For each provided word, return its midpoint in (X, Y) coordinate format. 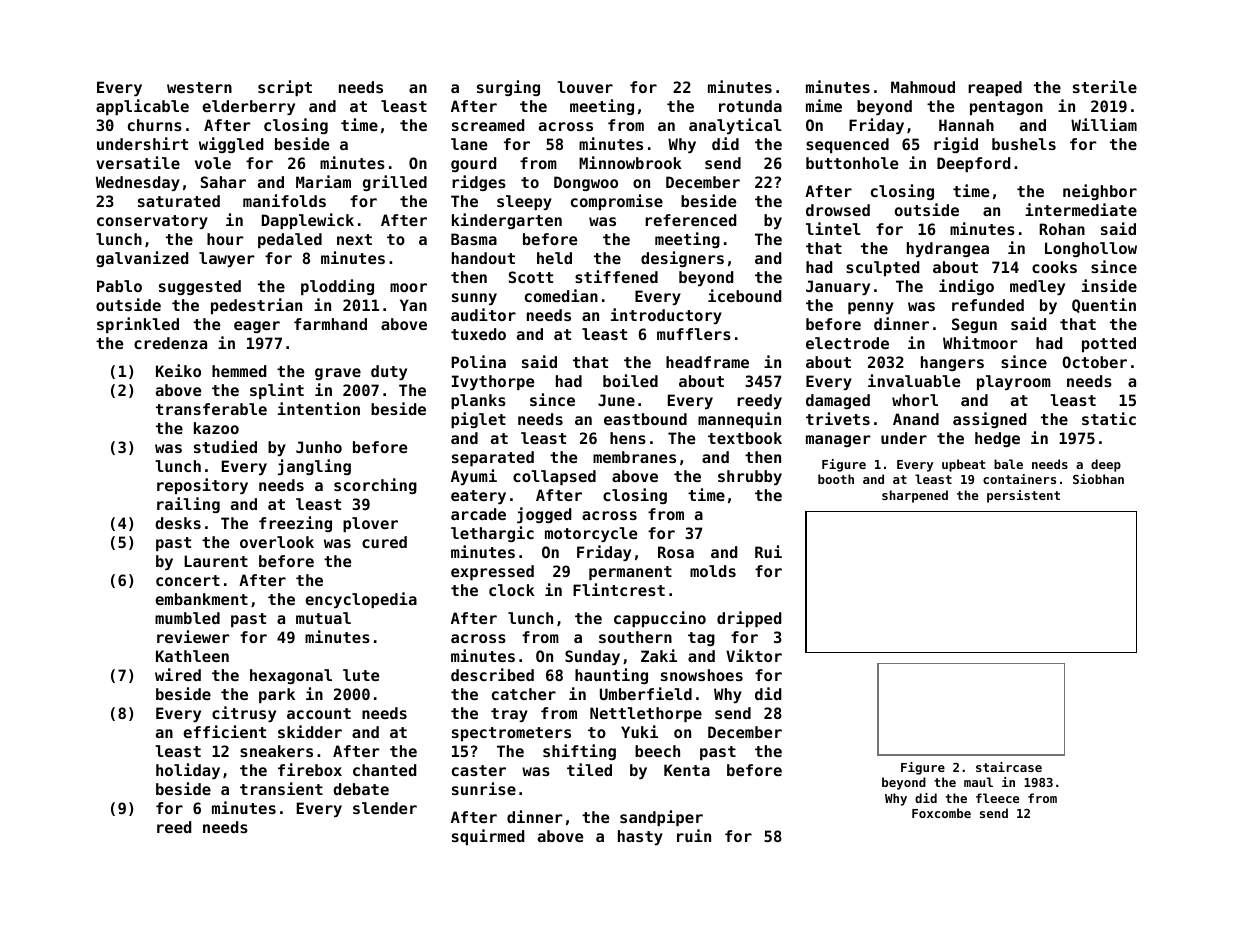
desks (178, 523)
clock (512, 590)
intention (319, 408)
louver (585, 87)
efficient (224, 731)
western (199, 87)
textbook (745, 438)
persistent (1023, 496)
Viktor (754, 655)
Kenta (687, 770)
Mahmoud (923, 87)
